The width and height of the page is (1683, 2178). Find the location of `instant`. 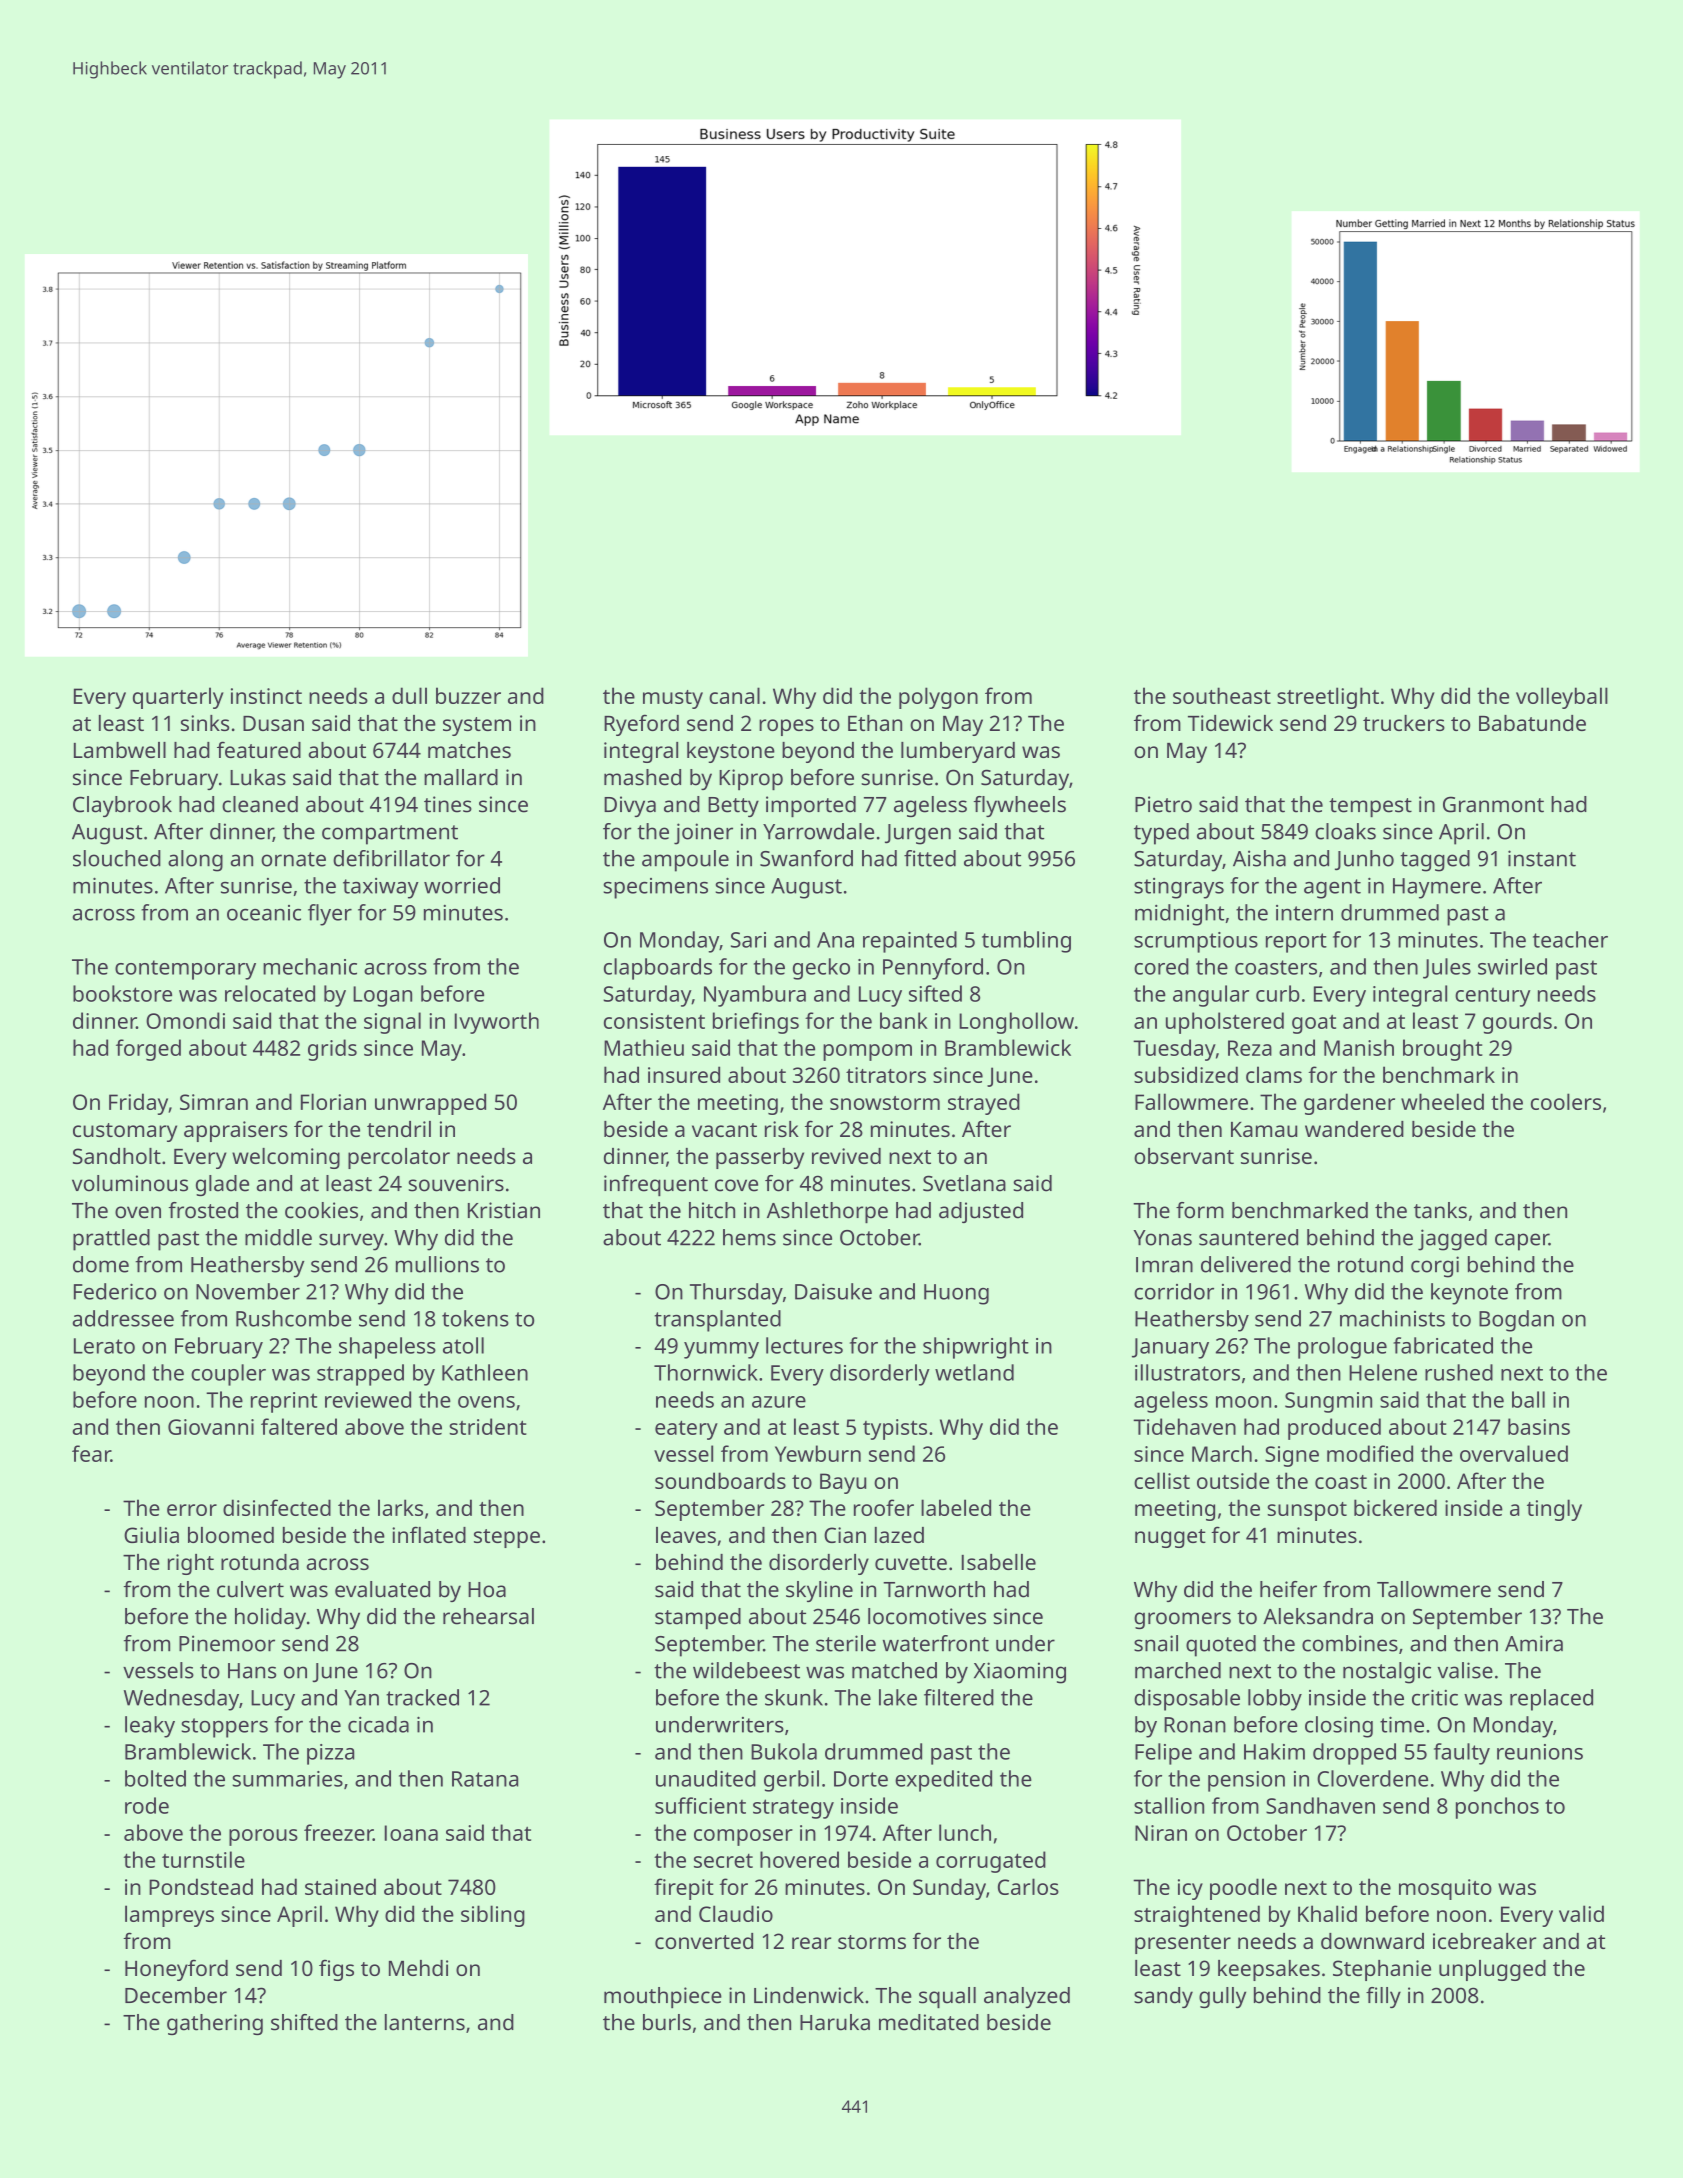

instant is located at coordinates (1542, 858).
